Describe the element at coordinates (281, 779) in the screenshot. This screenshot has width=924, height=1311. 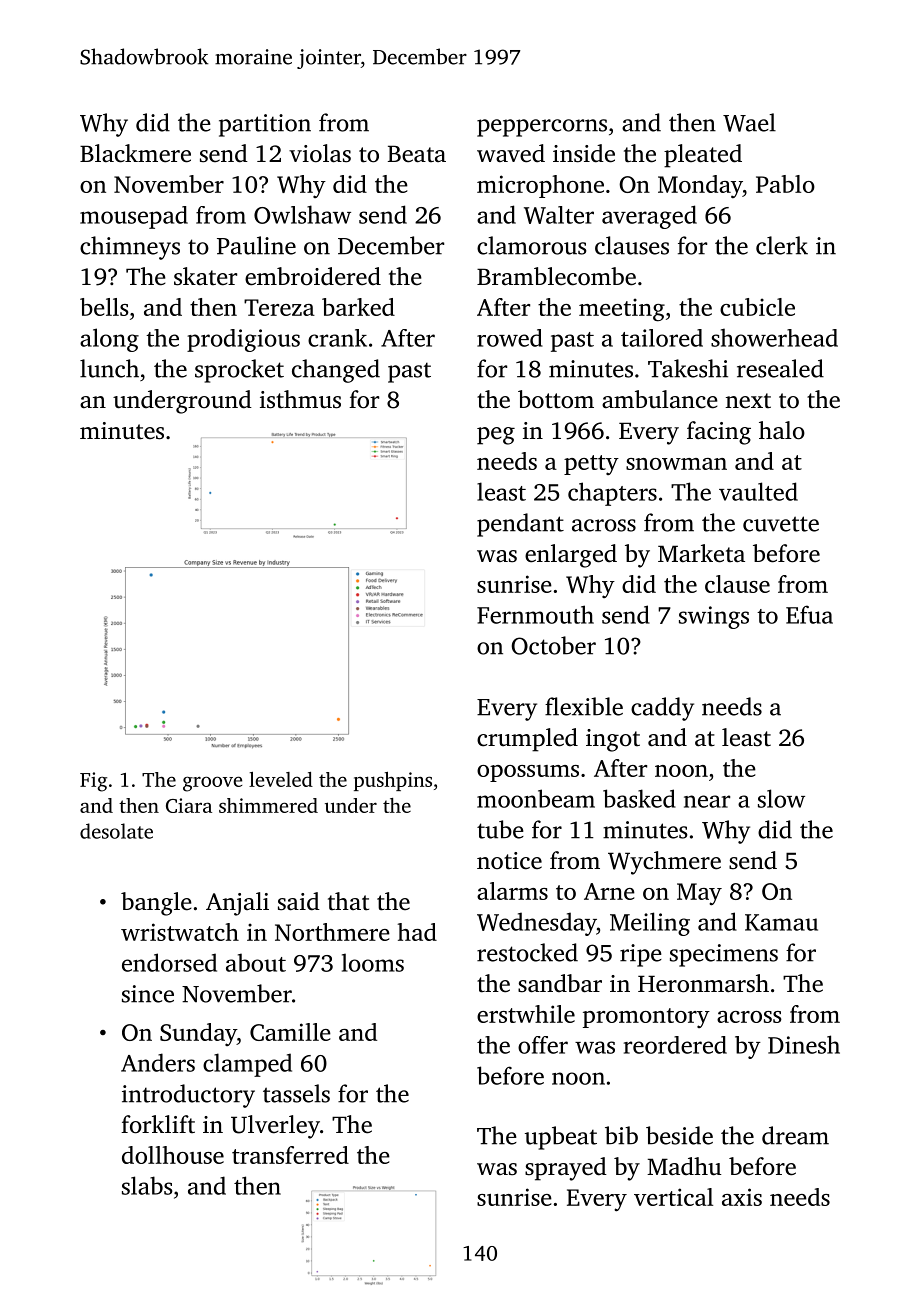
I see `leveled` at that location.
